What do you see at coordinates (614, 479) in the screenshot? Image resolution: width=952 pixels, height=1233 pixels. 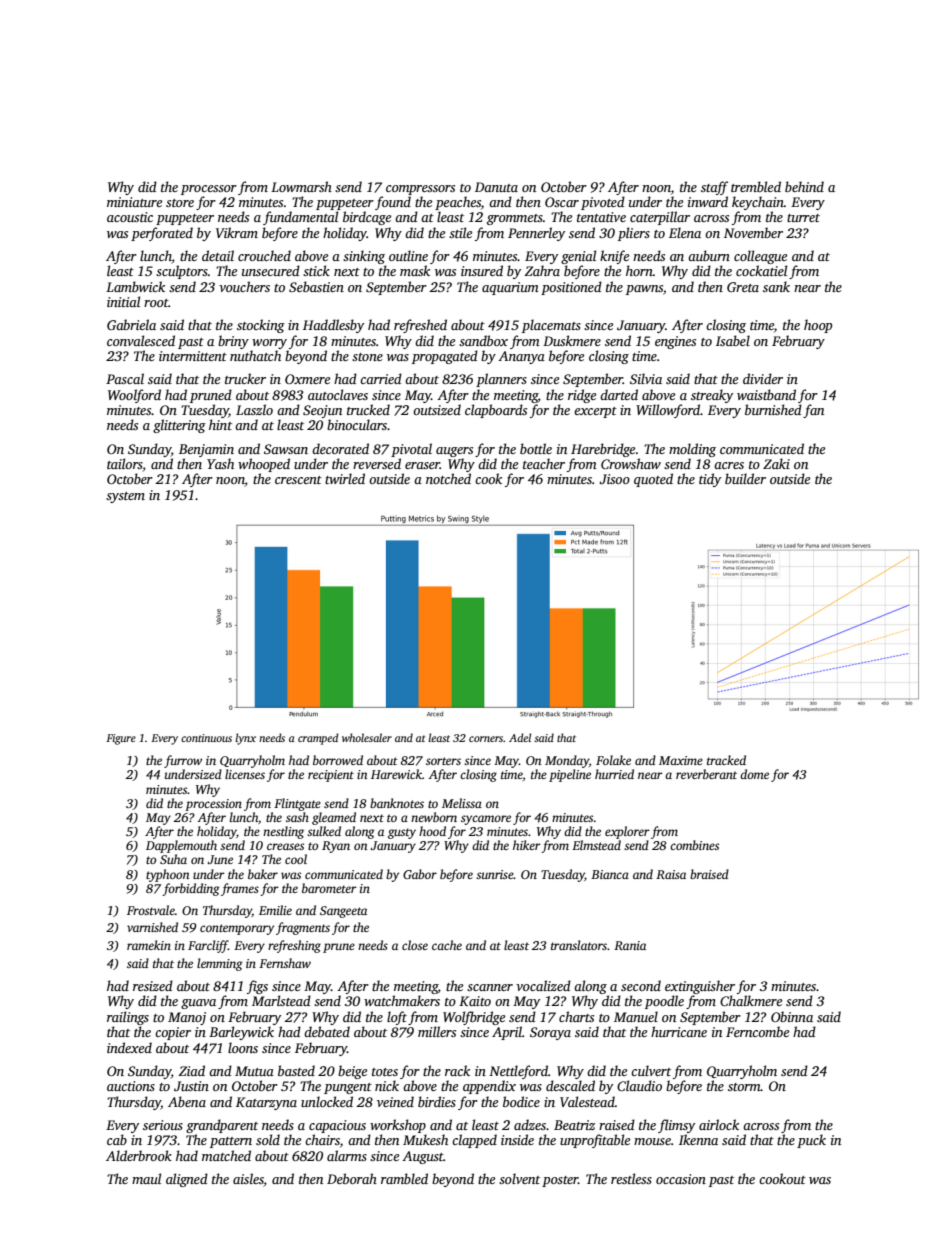 I see `Jisoo` at bounding box center [614, 479].
